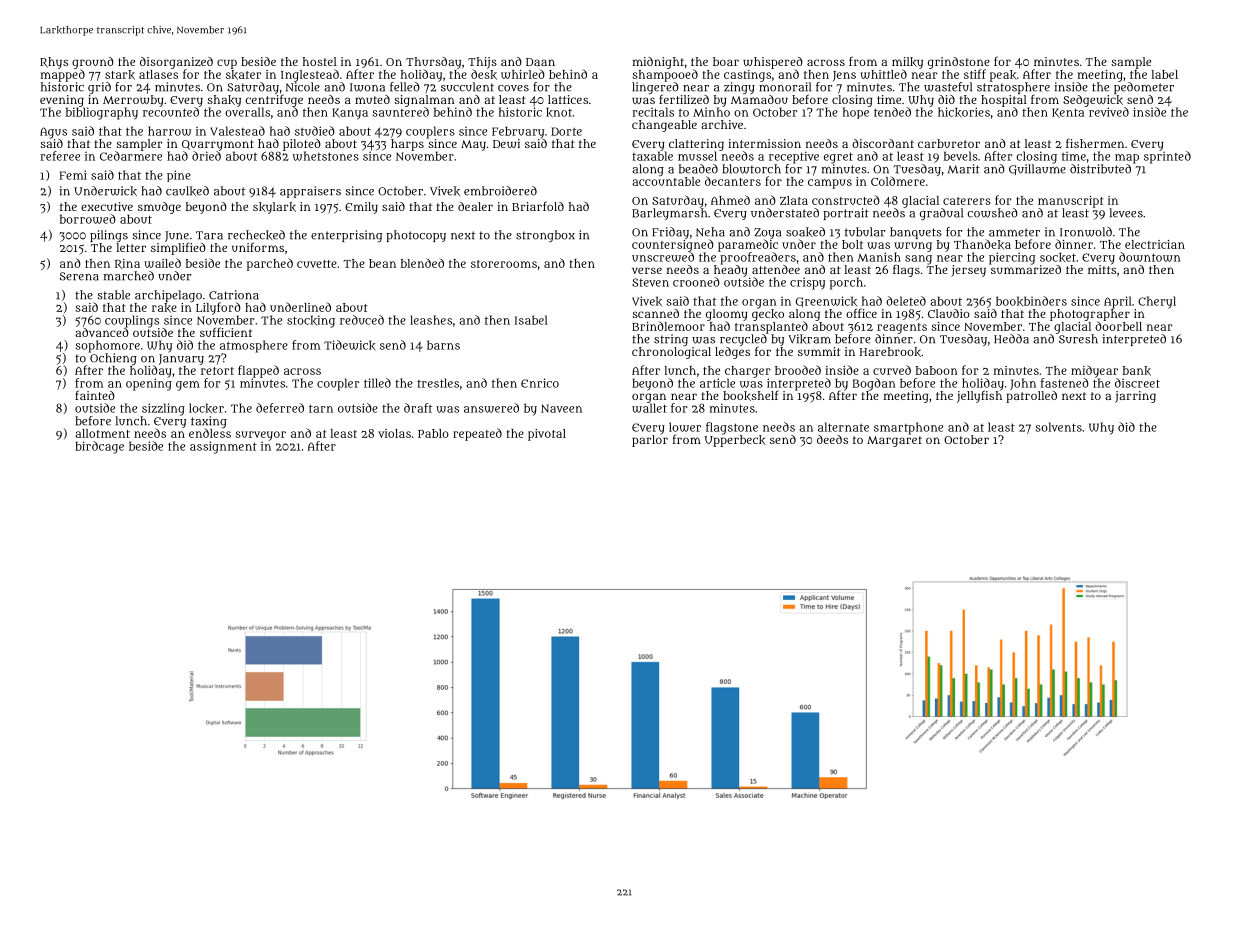 The image size is (1233, 952). I want to click on whispered, so click(773, 63).
